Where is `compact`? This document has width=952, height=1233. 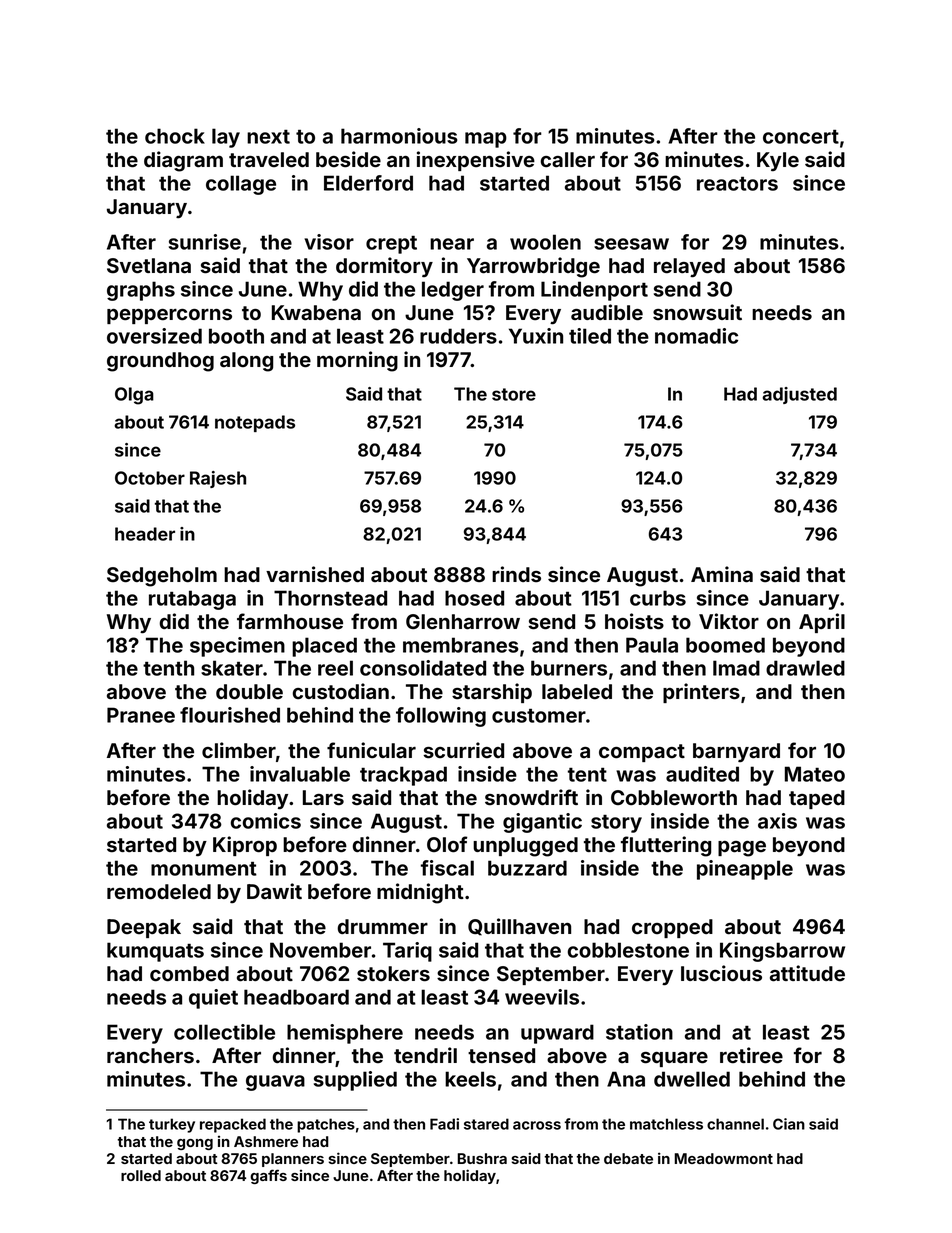 compact is located at coordinates (642, 753).
